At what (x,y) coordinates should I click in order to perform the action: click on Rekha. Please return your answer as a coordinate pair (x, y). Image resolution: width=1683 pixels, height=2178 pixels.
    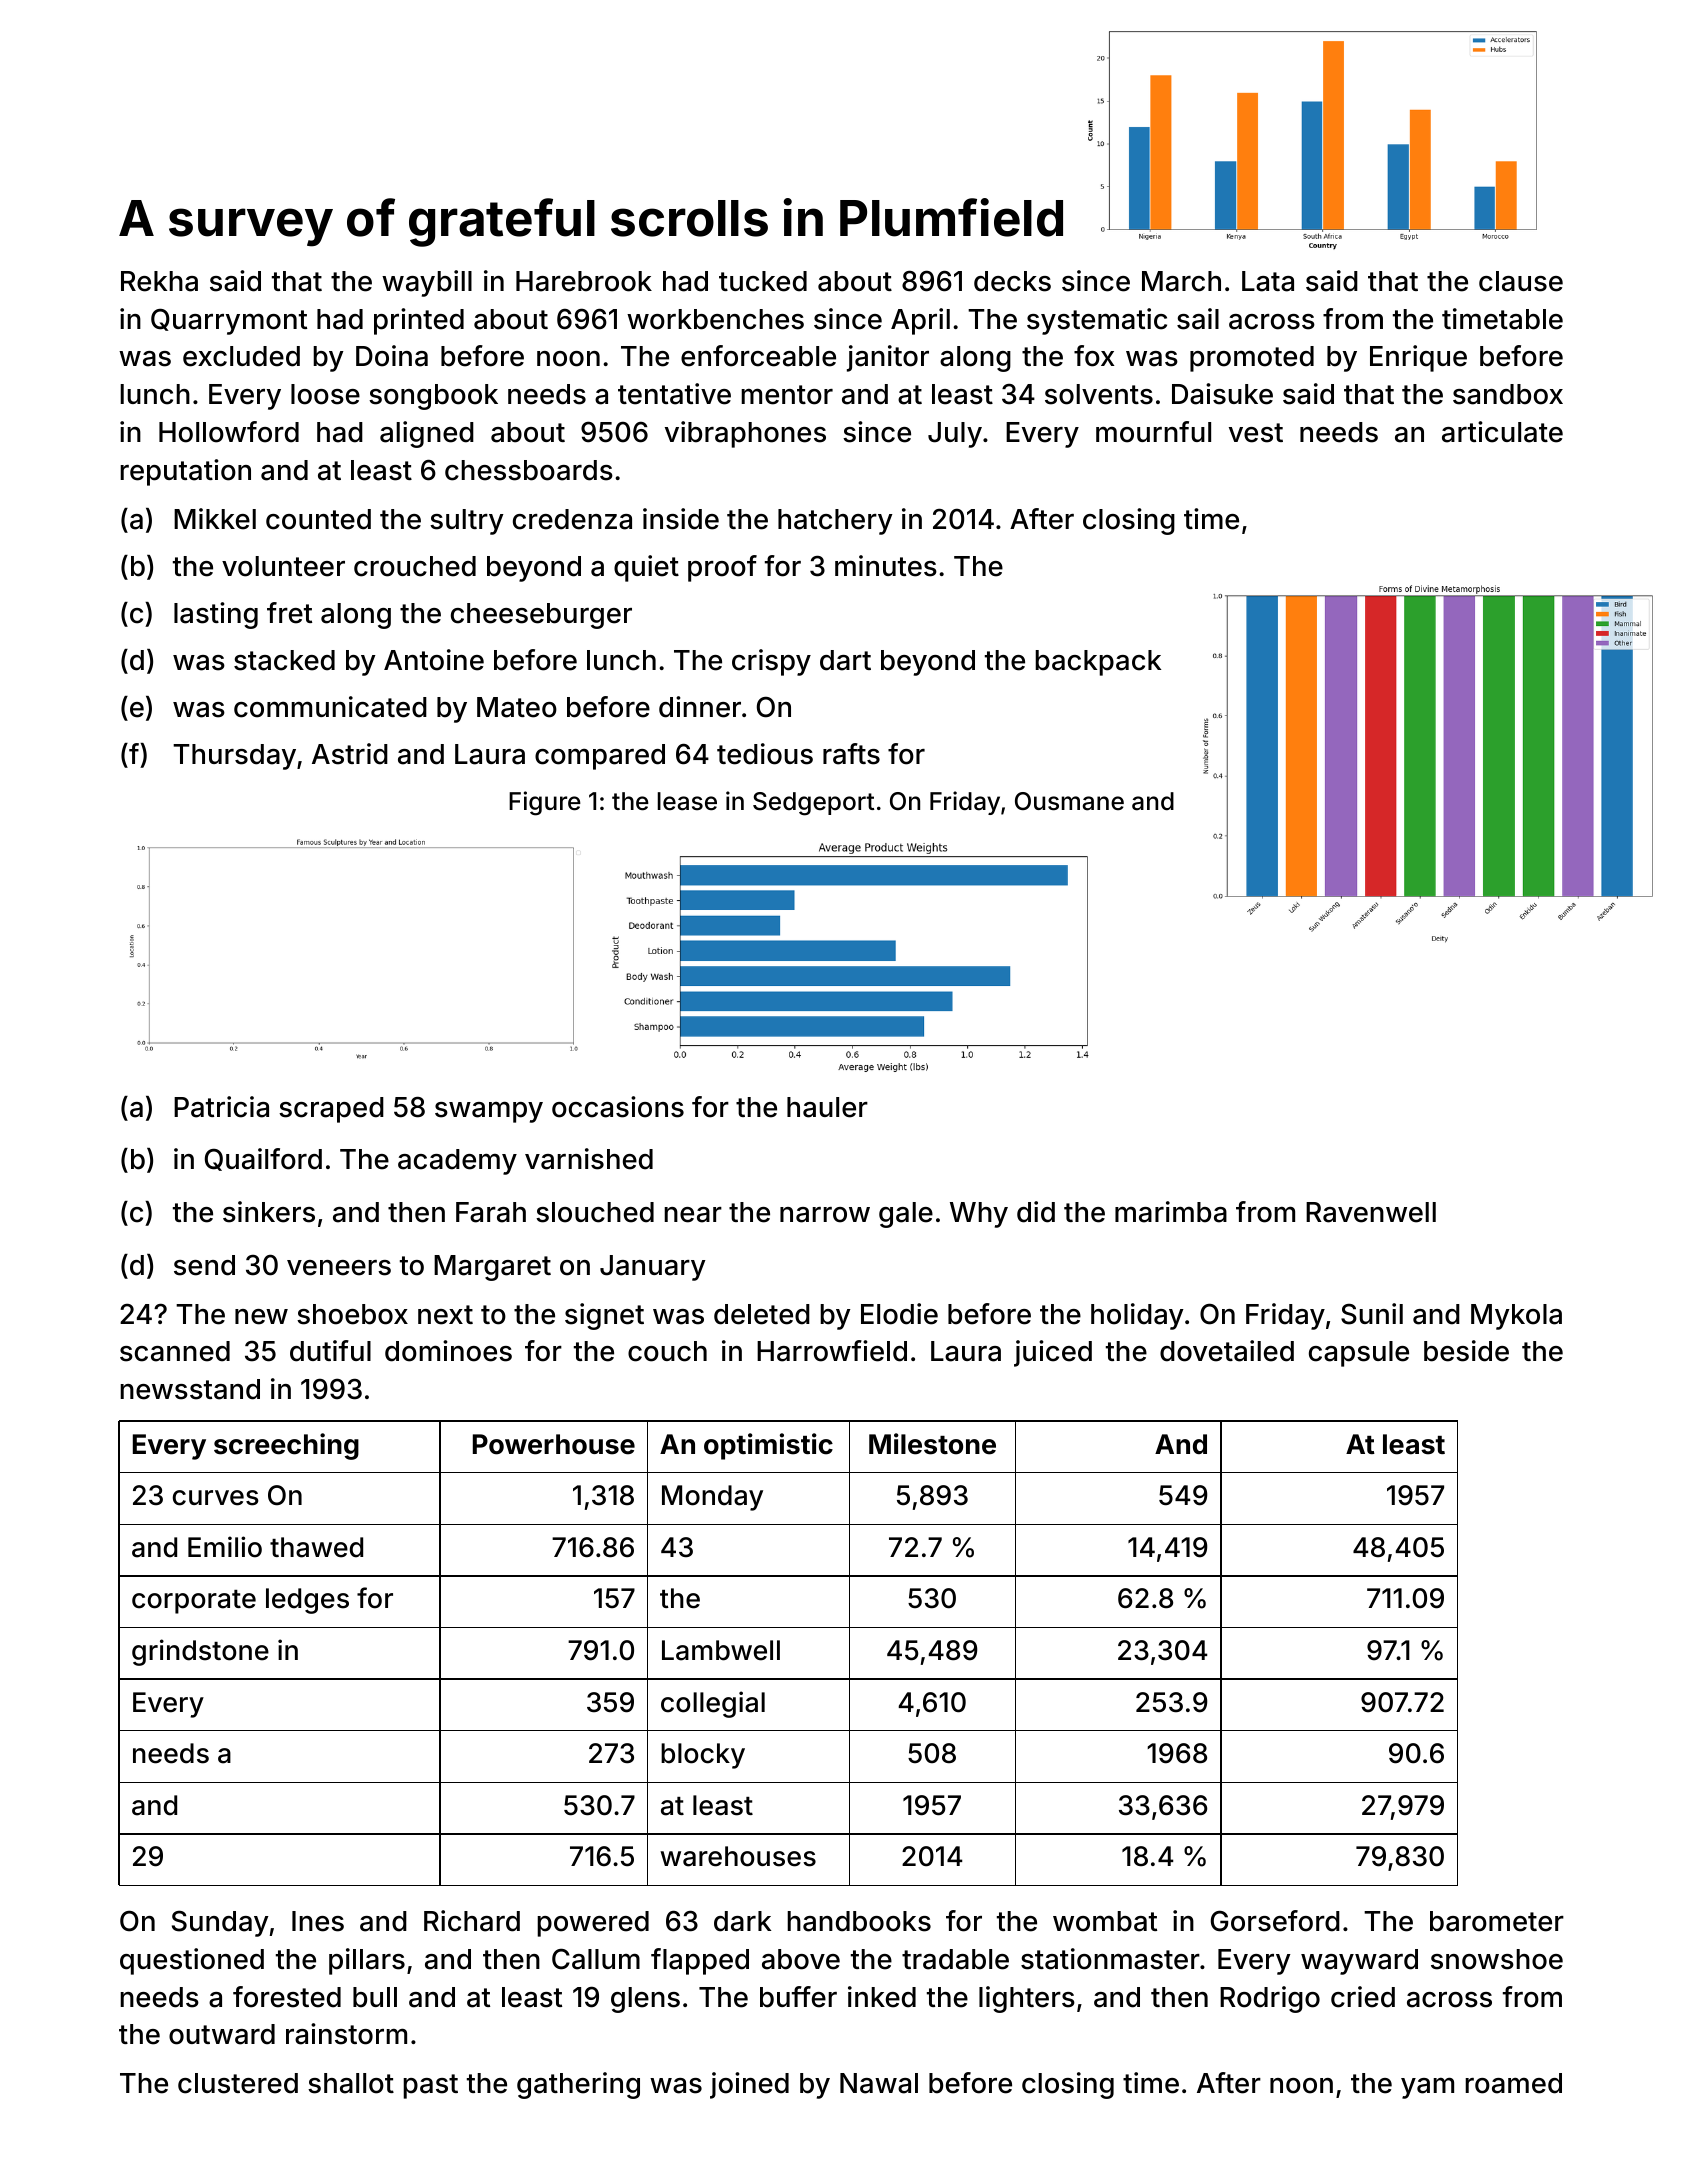
    Looking at the image, I should click on (159, 281).
